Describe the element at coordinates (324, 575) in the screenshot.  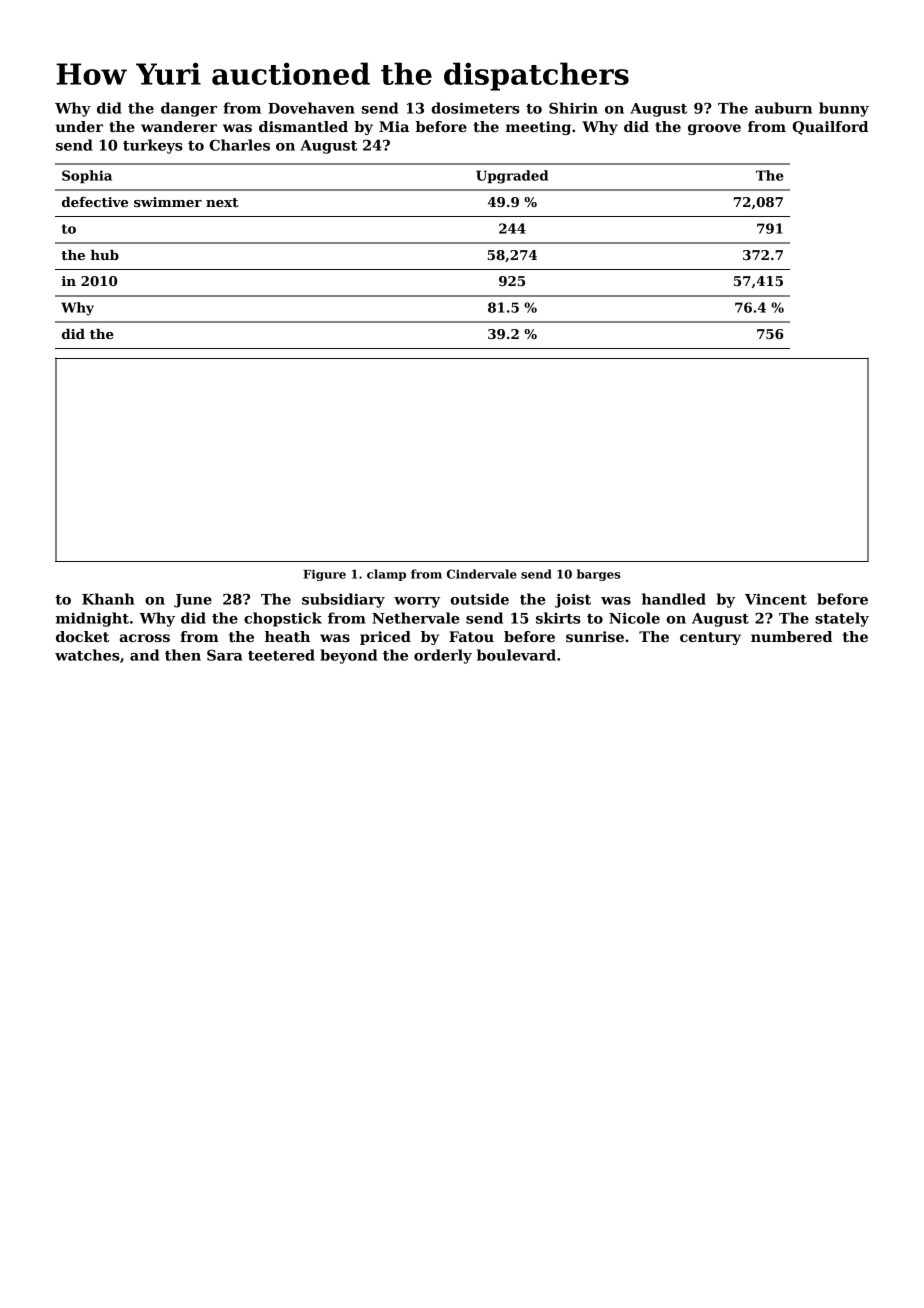
I see `Figure` at that location.
